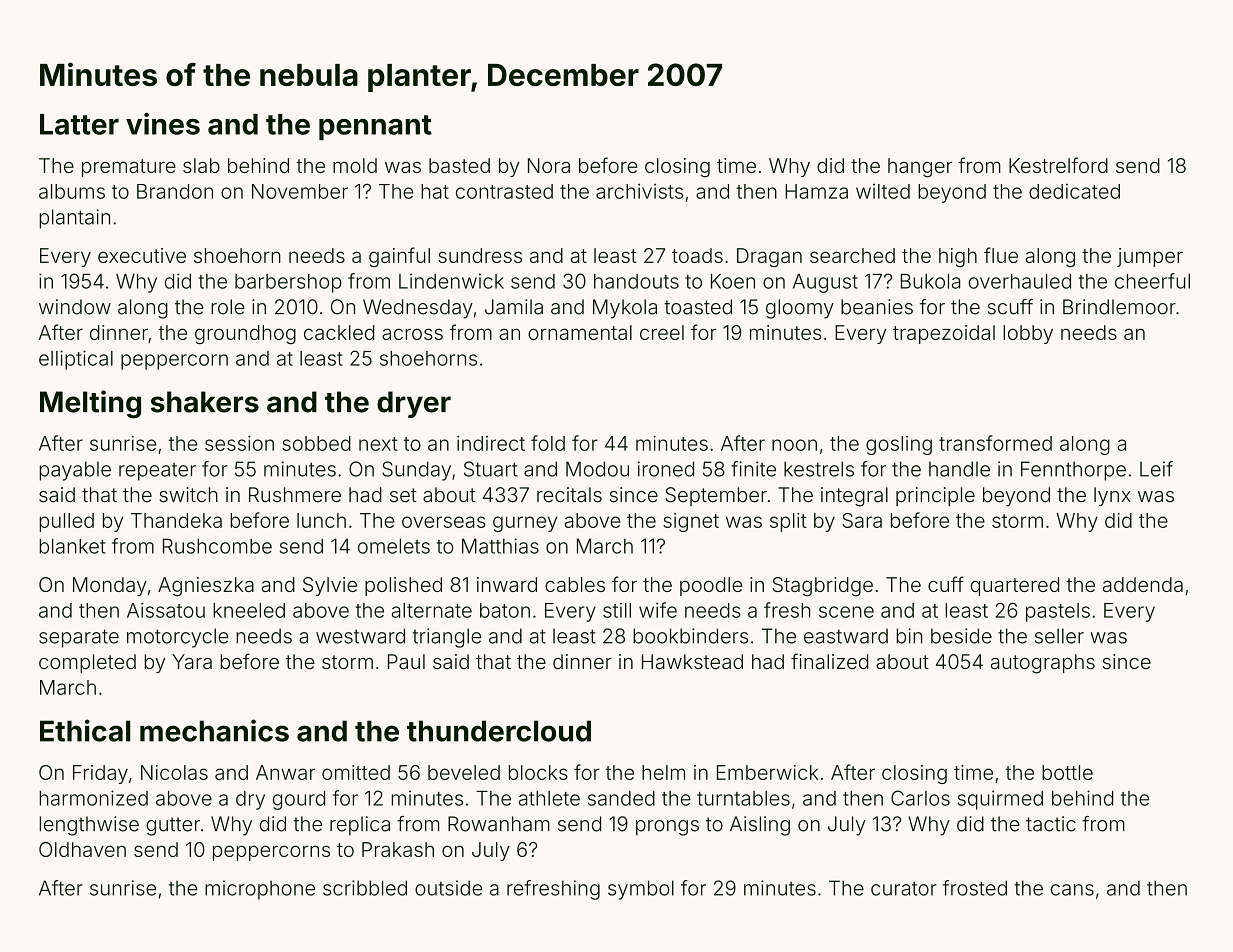  I want to click on handouts, so click(636, 281).
